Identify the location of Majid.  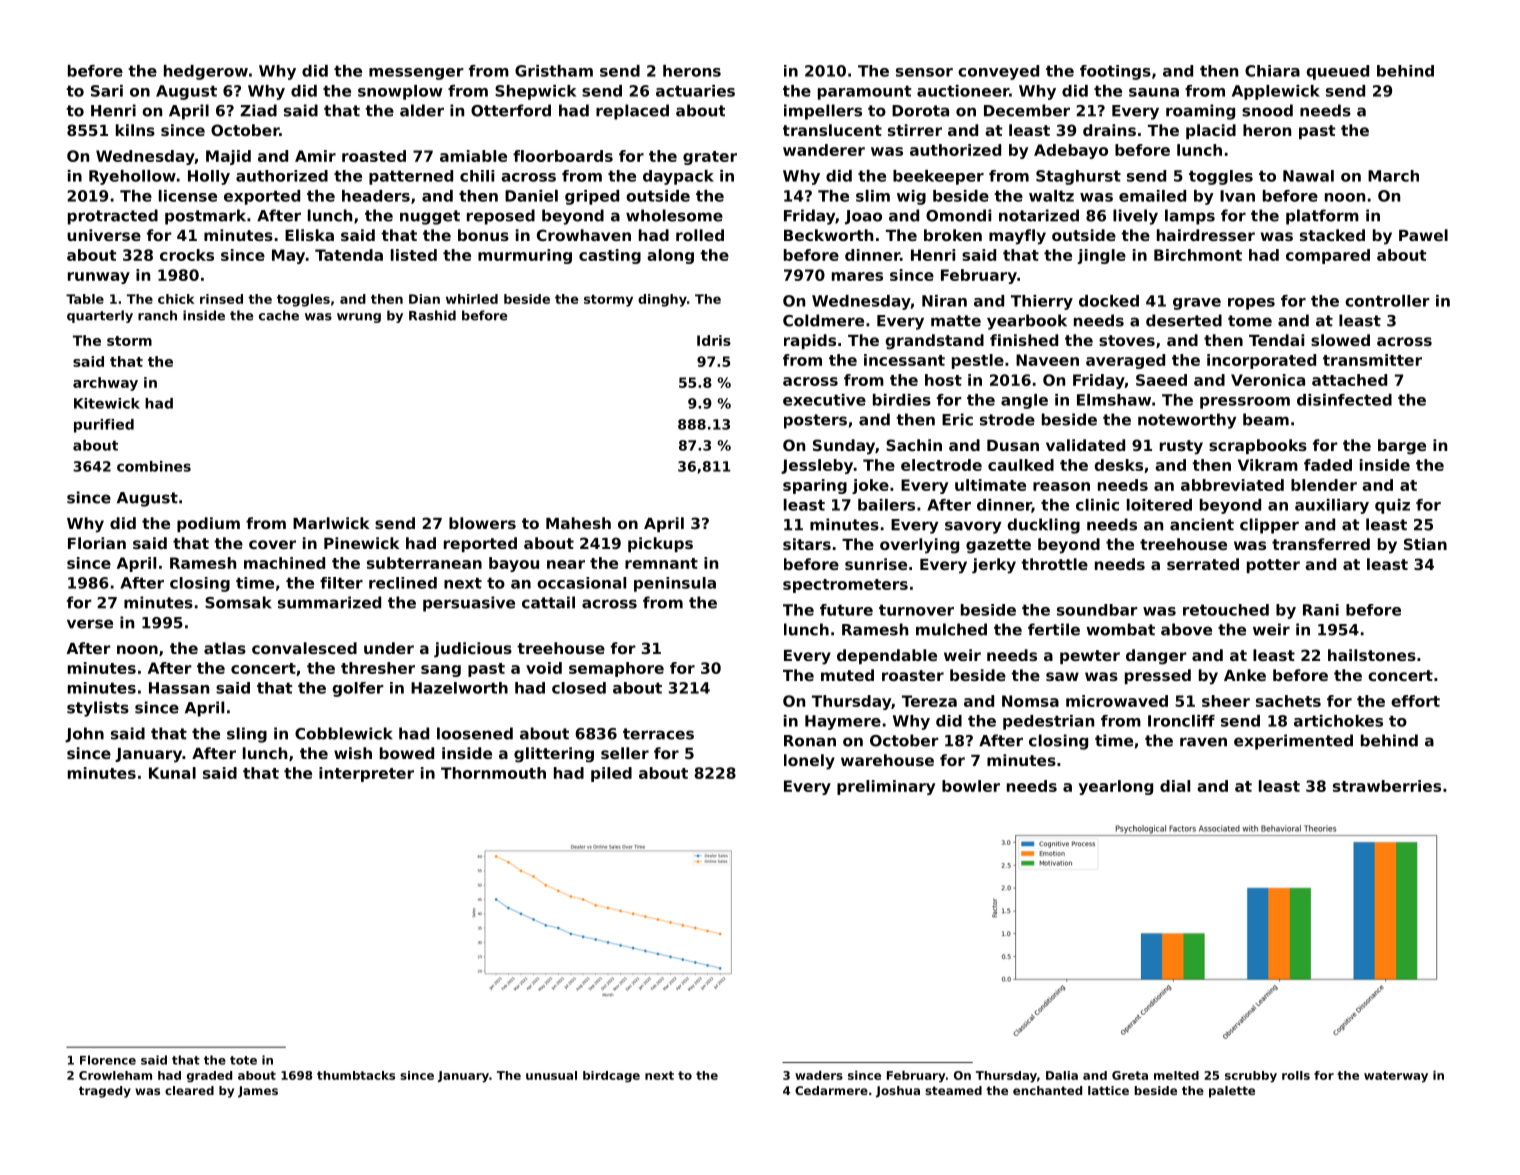
(228, 157).
